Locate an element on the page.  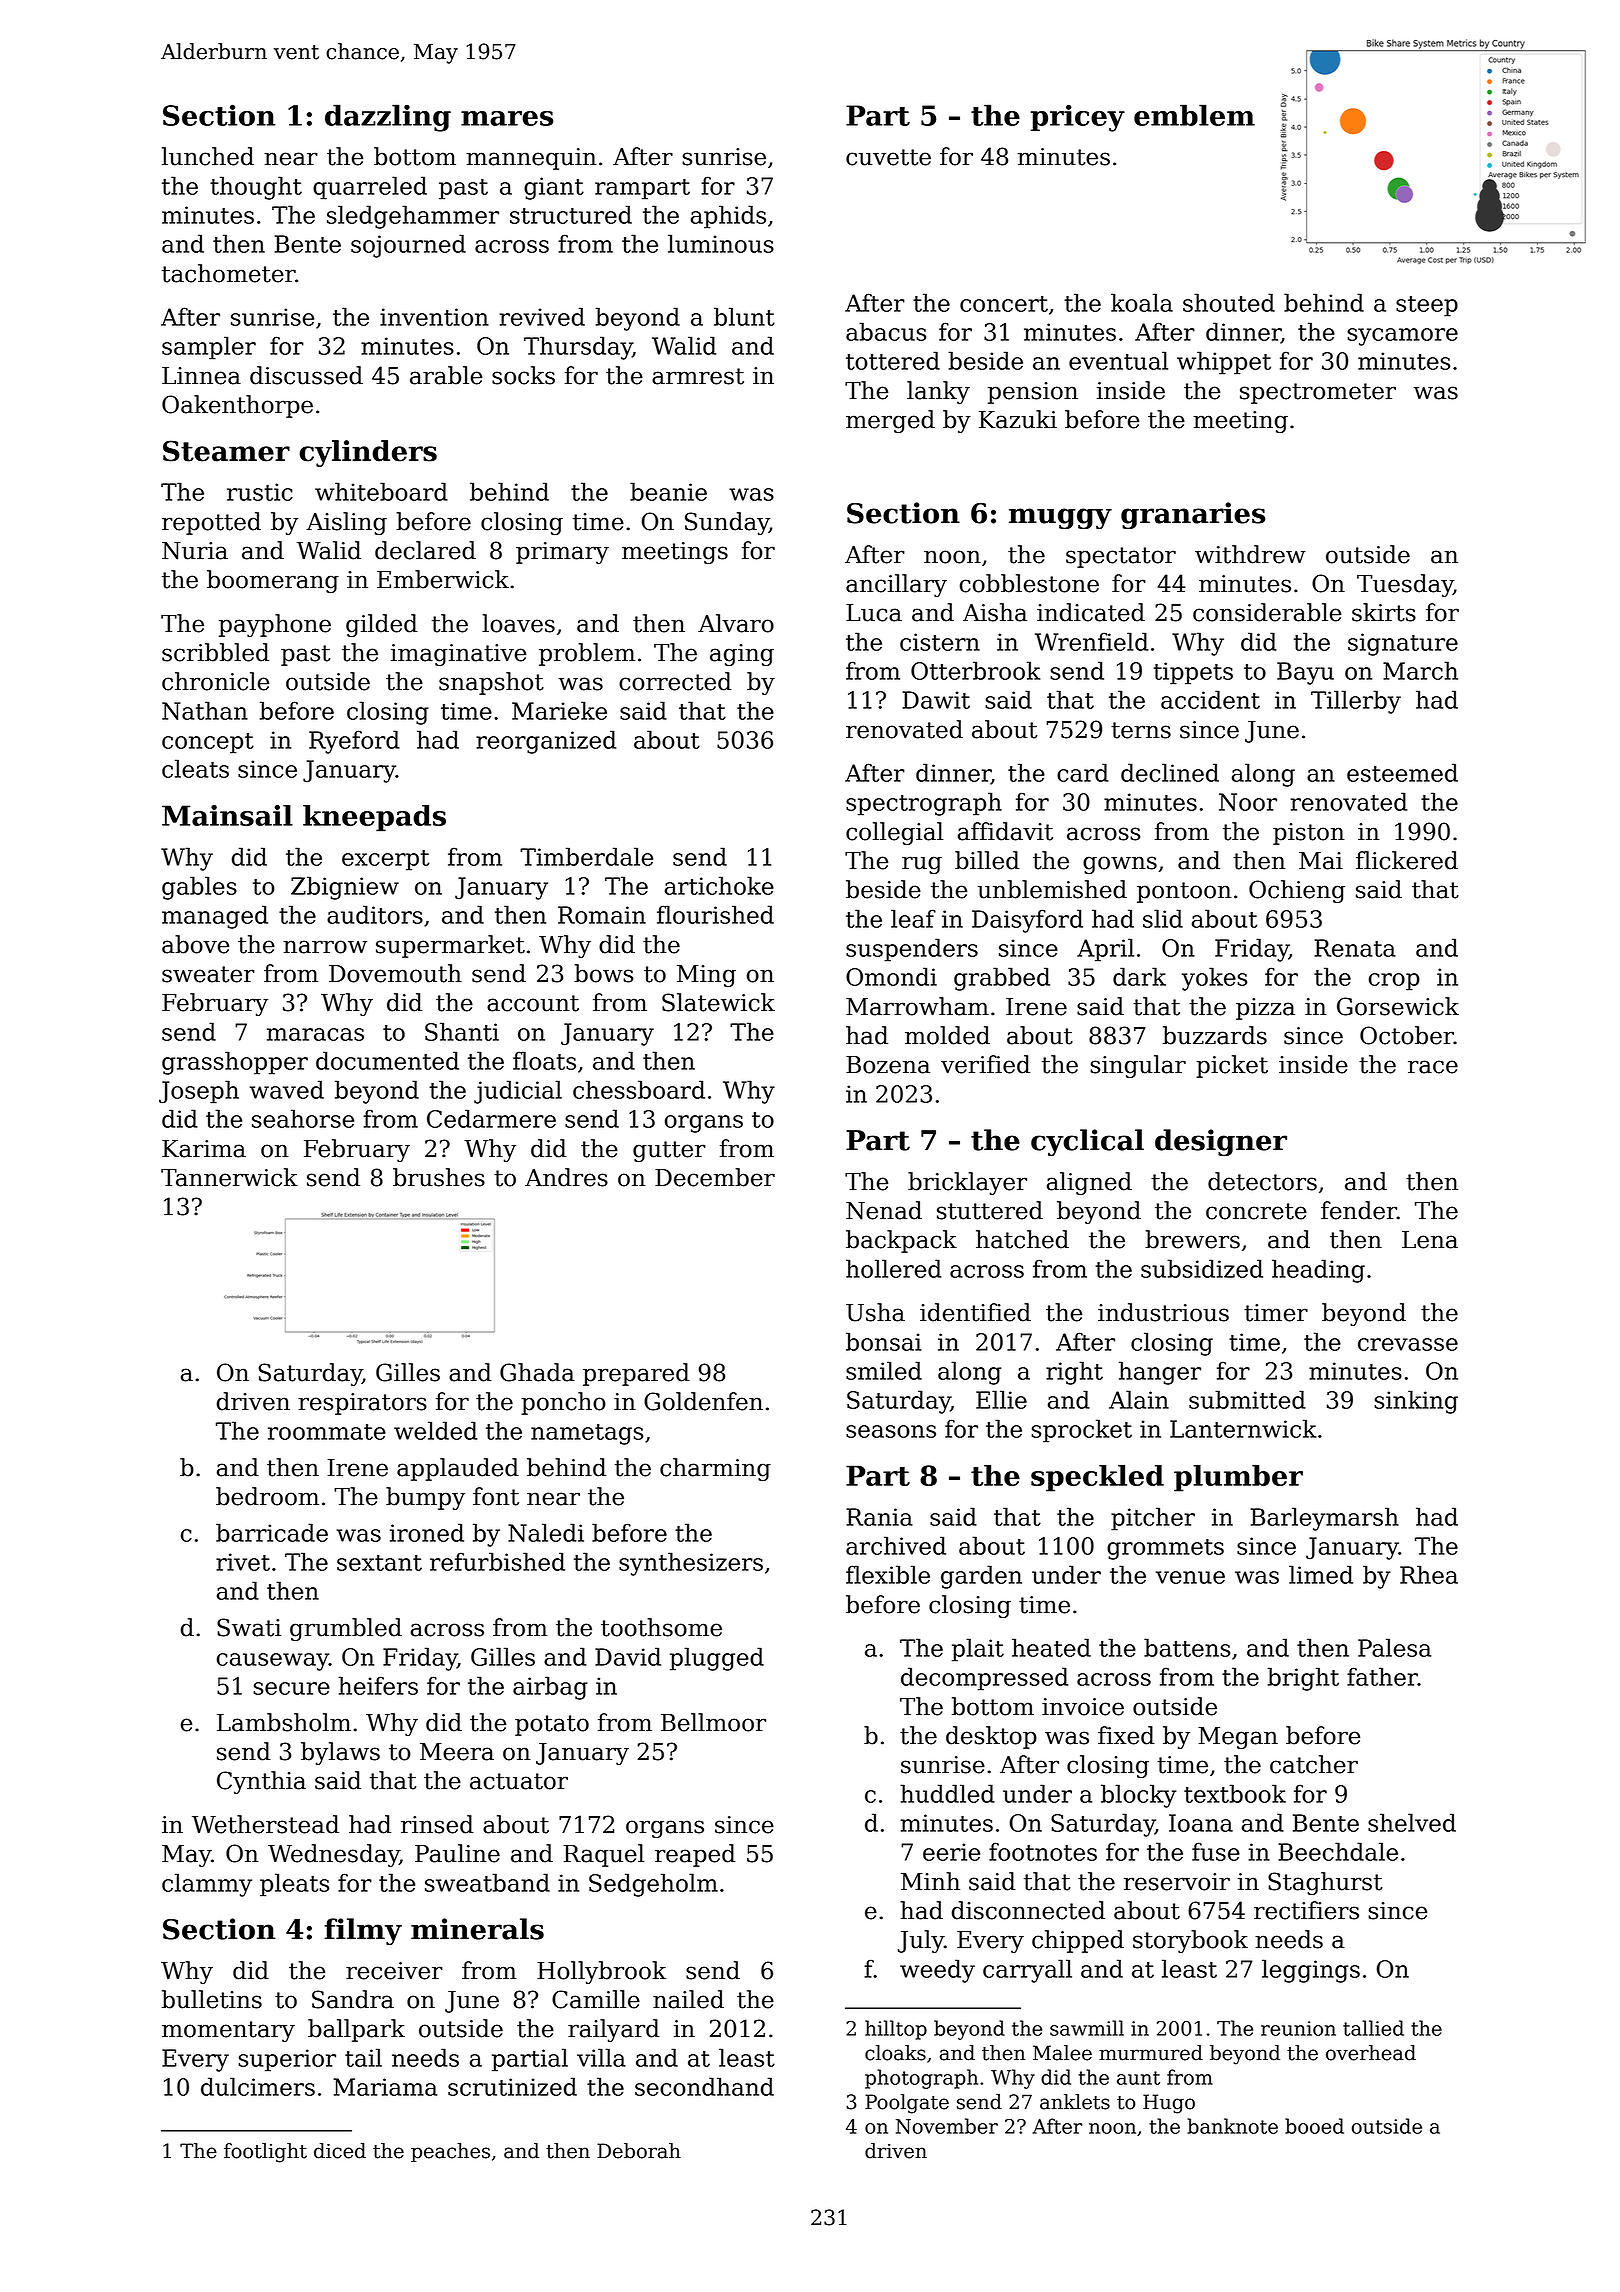
steep is located at coordinates (1427, 306).
